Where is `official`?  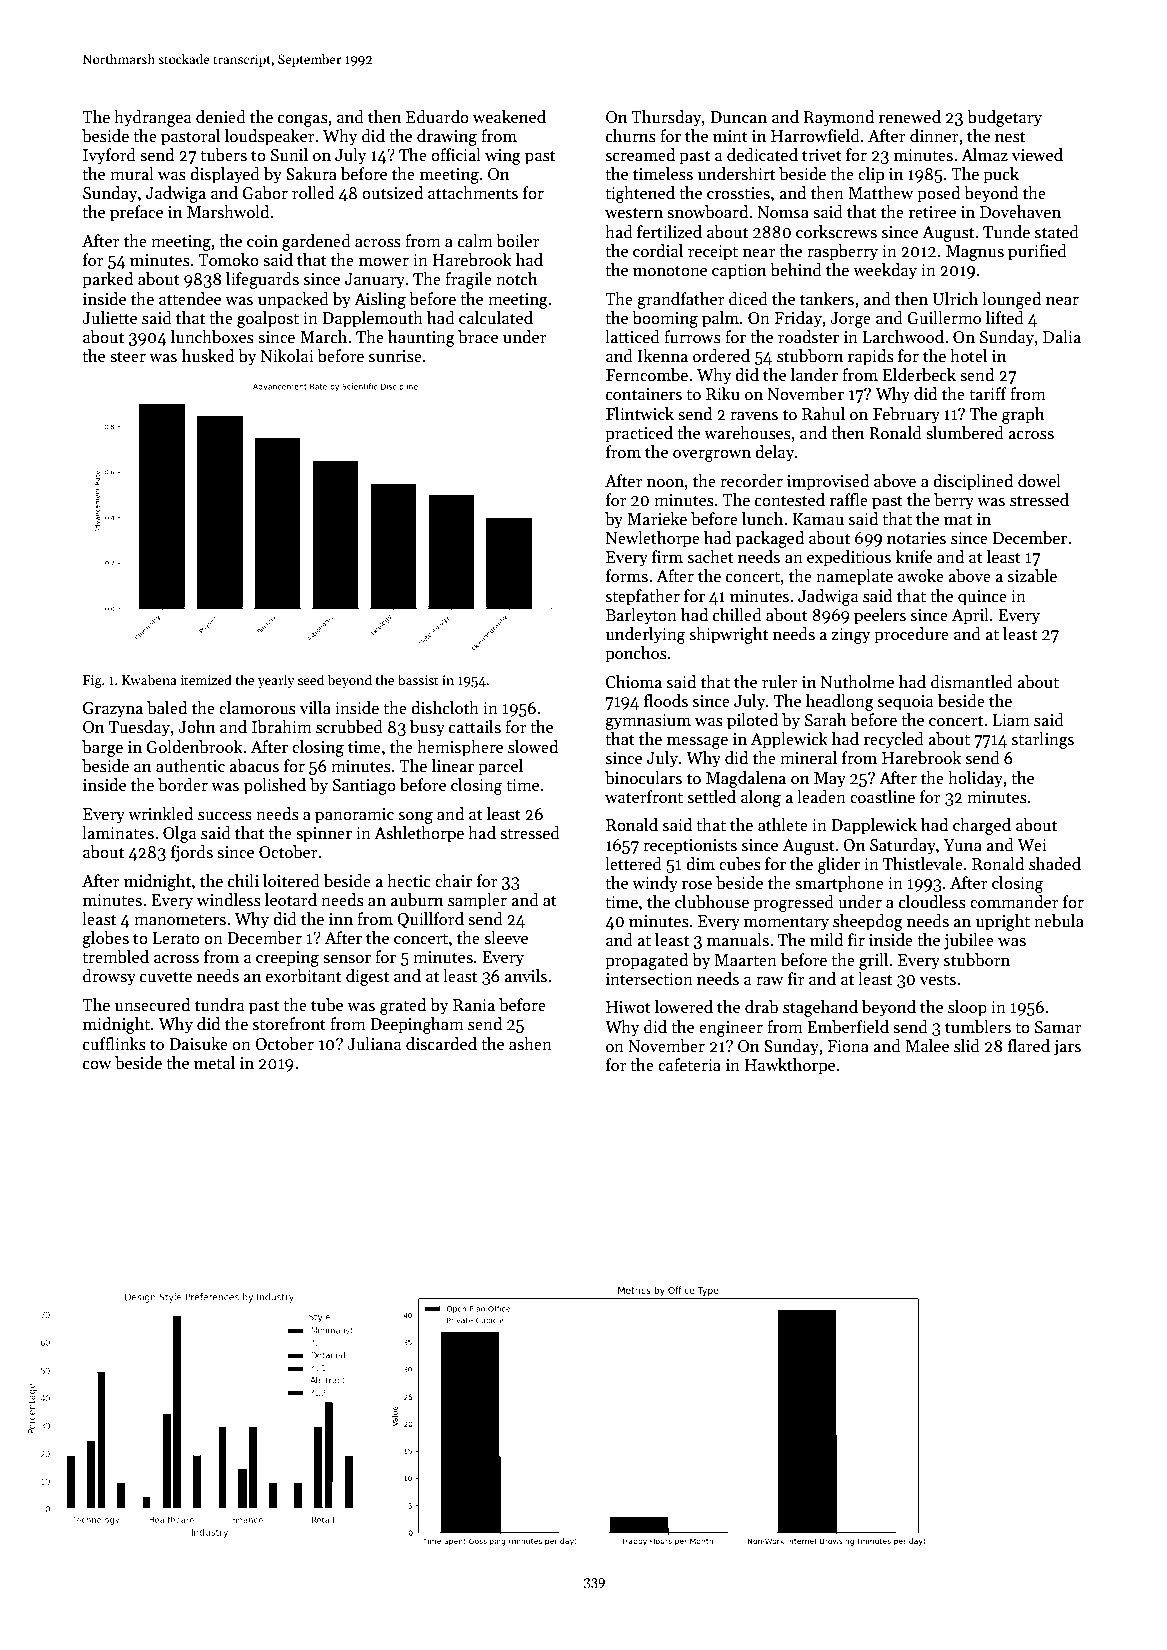
official is located at coordinates (456, 155).
